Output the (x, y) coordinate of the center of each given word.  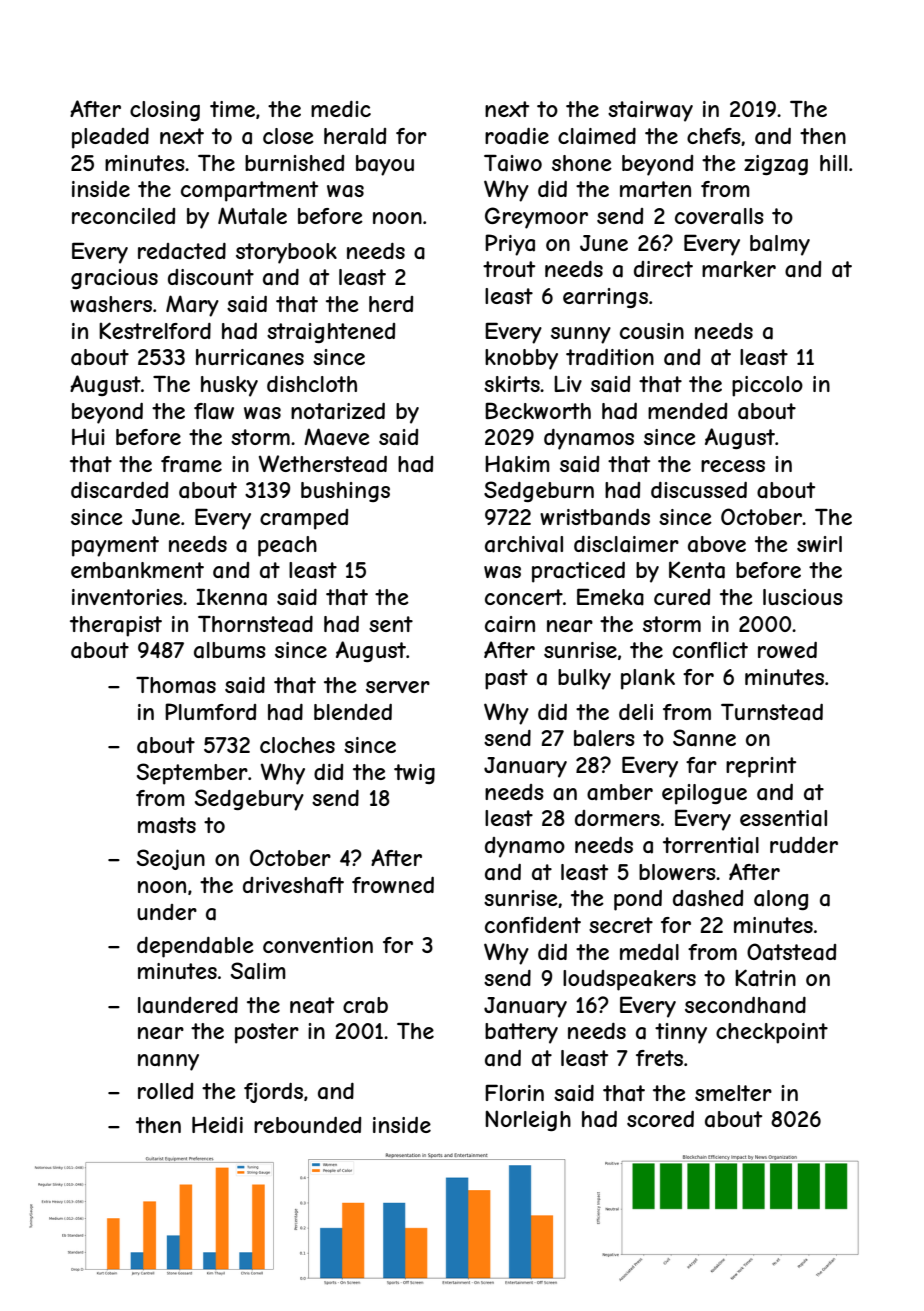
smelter (733, 1093)
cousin (652, 331)
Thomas (176, 685)
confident (533, 925)
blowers (677, 872)
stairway (650, 111)
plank (648, 679)
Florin (514, 1092)
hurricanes (250, 357)
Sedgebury (249, 800)
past (506, 679)
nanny (168, 1062)
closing (165, 111)
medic (341, 109)
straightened (331, 333)
